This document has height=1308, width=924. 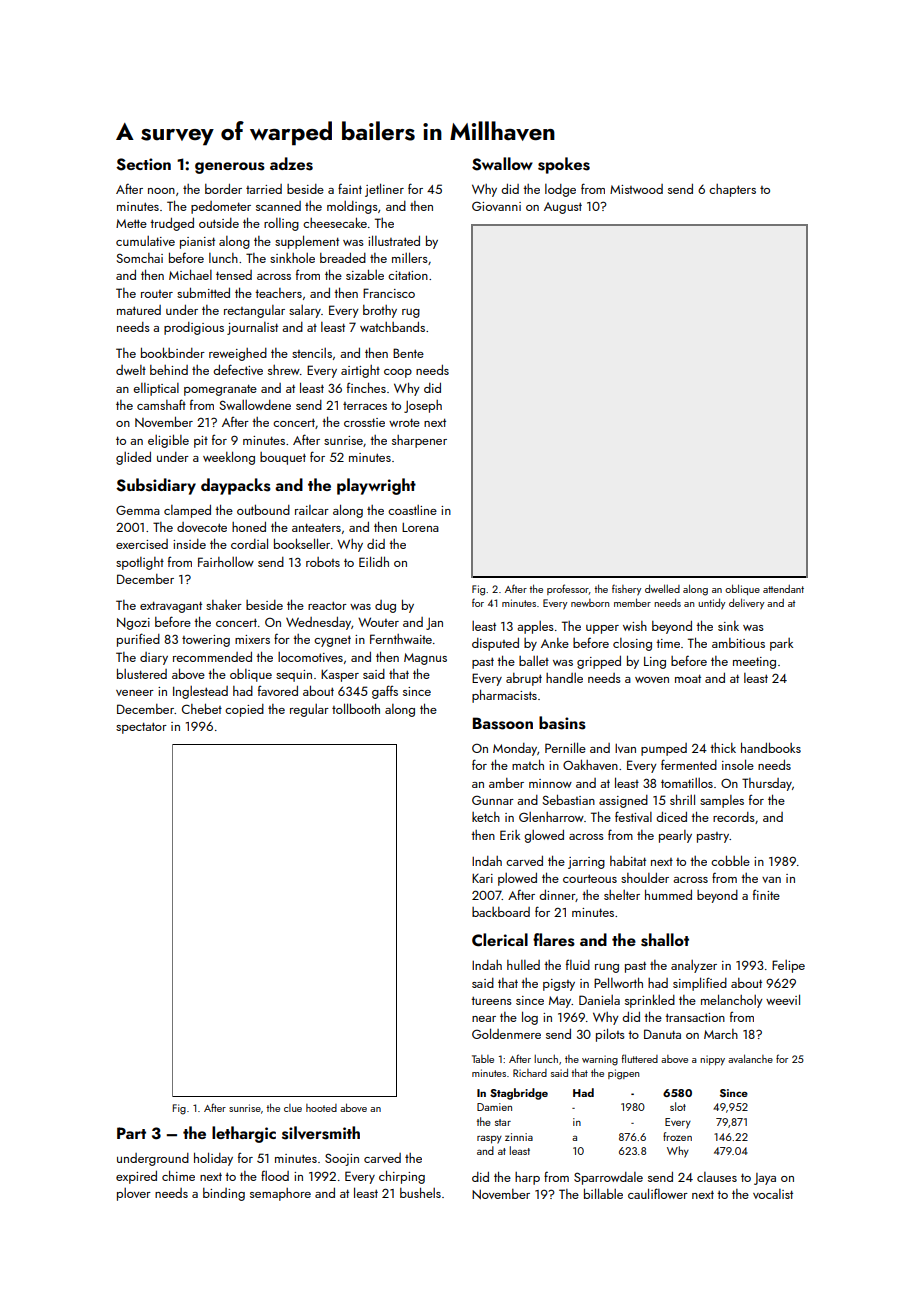 I want to click on shrew, so click(x=284, y=370).
